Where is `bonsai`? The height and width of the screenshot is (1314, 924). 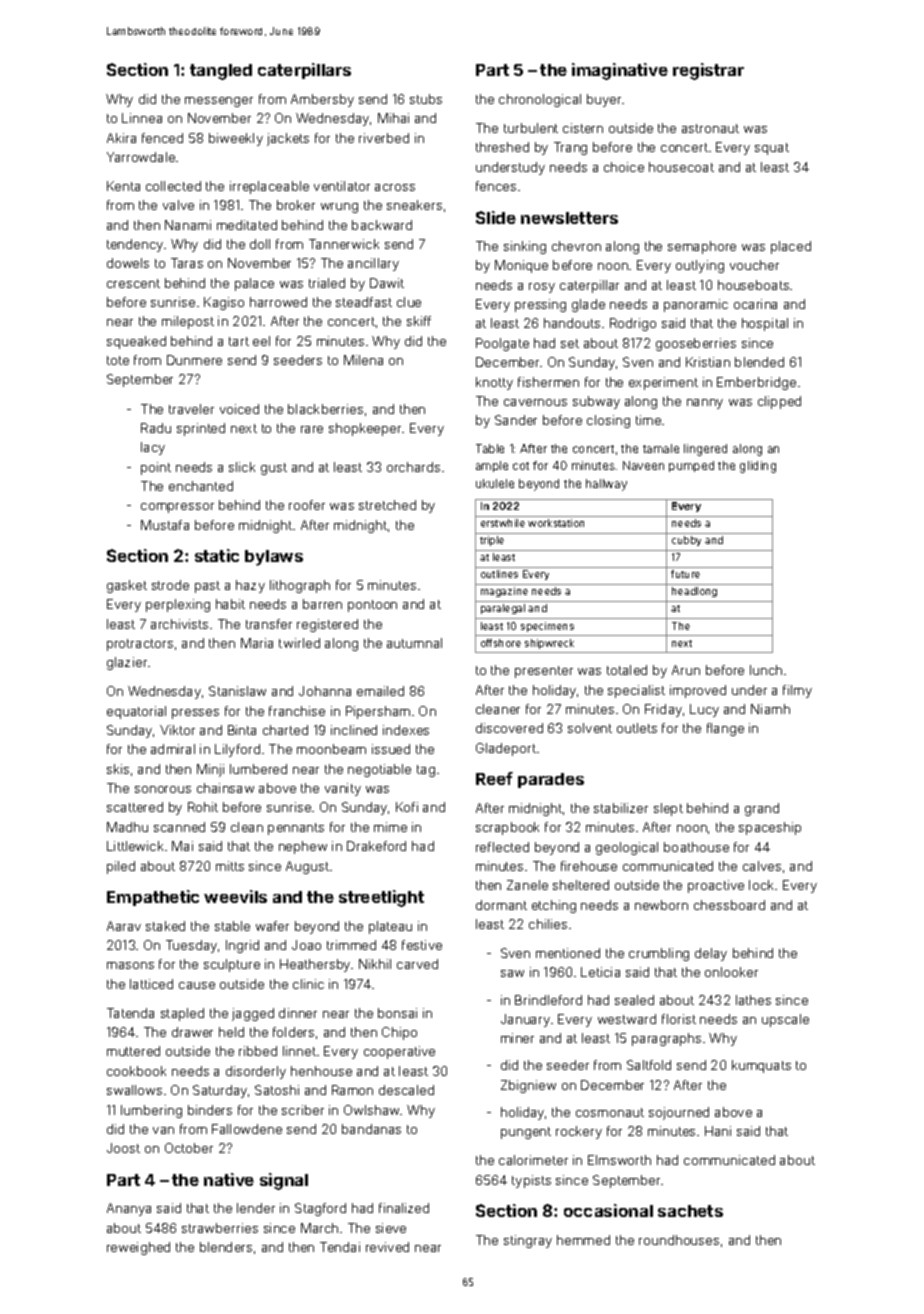
bonsai is located at coordinates (397, 1013).
